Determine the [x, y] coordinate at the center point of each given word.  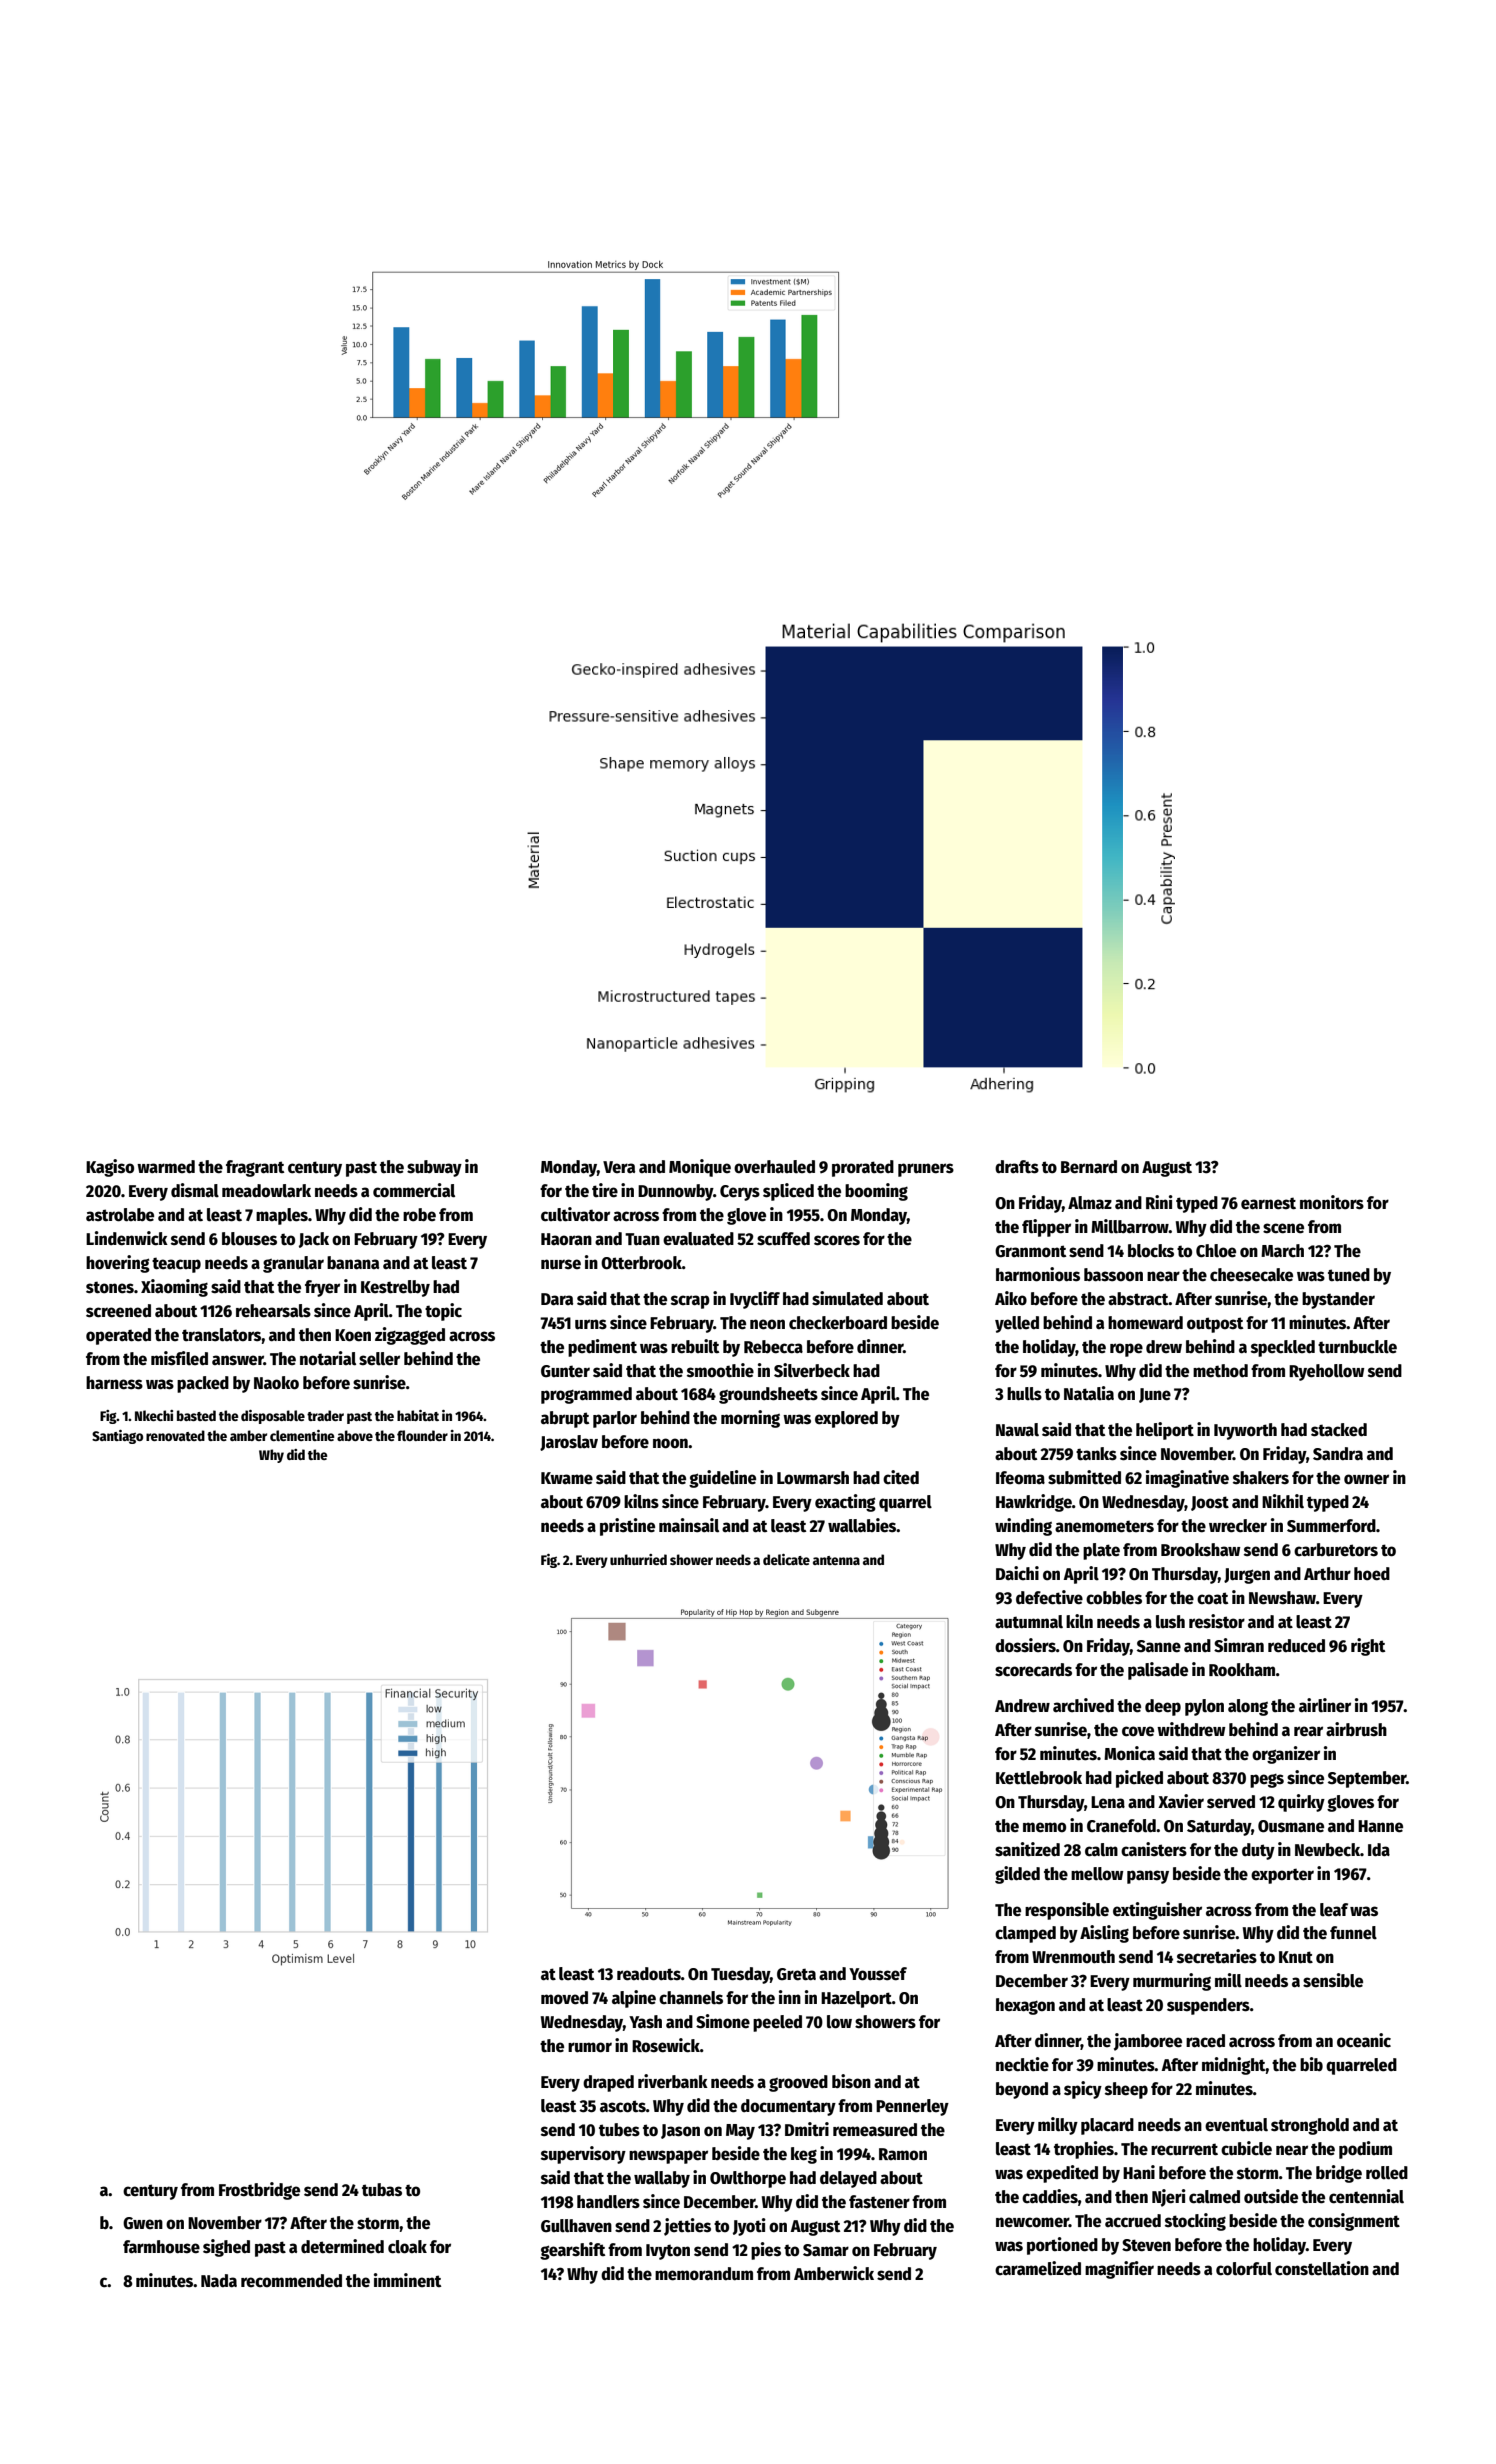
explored [846, 1419]
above [355, 1435]
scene [1283, 1228]
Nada [219, 2281]
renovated [175, 1435]
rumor [590, 2047]
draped [608, 2083]
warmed [166, 1167]
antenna [836, 1560]
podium [1365, 2150]
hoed [1372, 1574]
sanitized [1027, 1849]
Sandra [1338, 1454]
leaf [1334, 1910]
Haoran [566, 1239]
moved [564, 1998]
